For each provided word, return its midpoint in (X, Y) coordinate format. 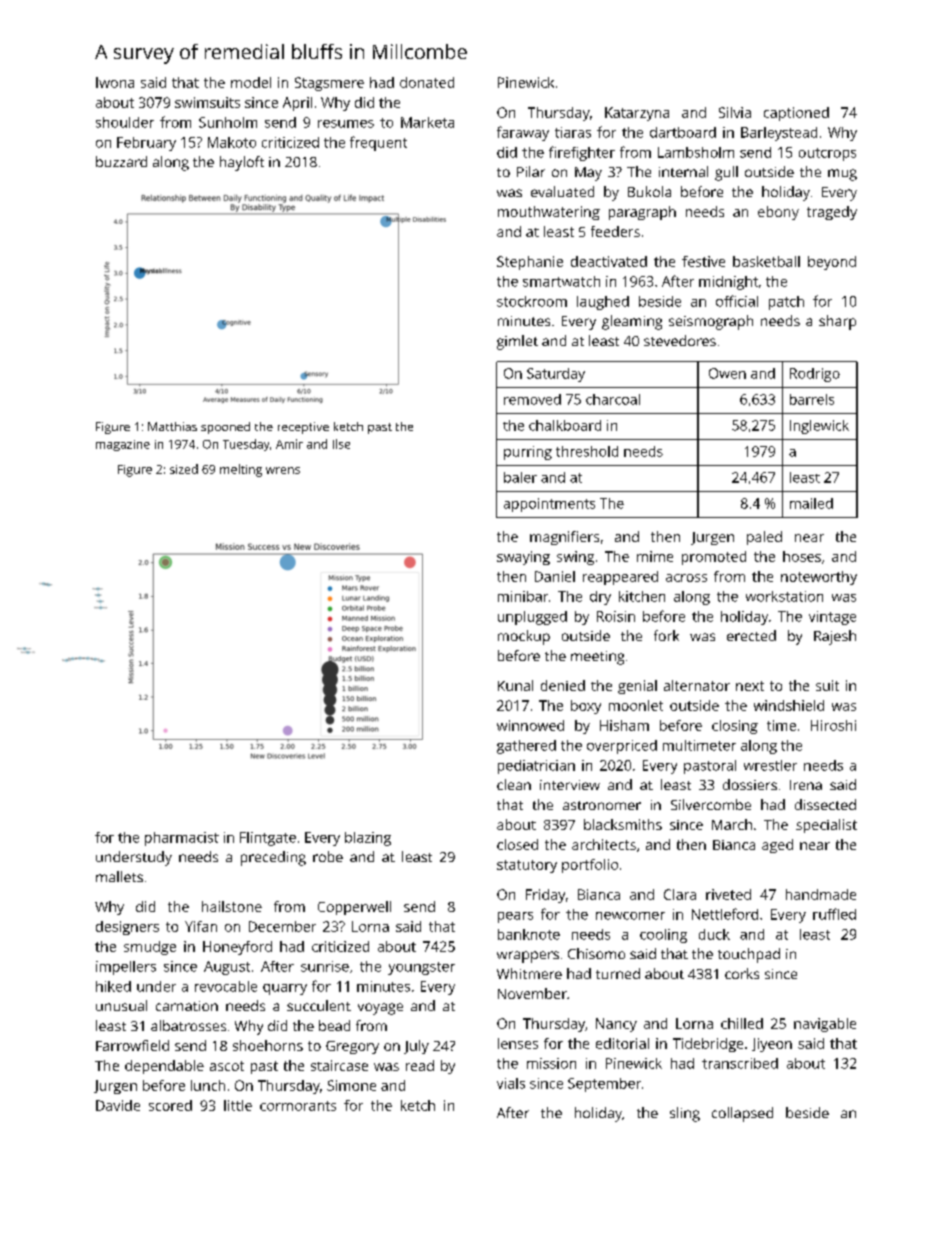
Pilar (531, 171)
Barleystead (779, 134)
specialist (826, 826)
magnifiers (564, 538)
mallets (119, 876)
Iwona (115, 82)
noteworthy (819, 578)
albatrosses (188, 1025)
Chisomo (596, 953)
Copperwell (354, 908)
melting (241, 470)
